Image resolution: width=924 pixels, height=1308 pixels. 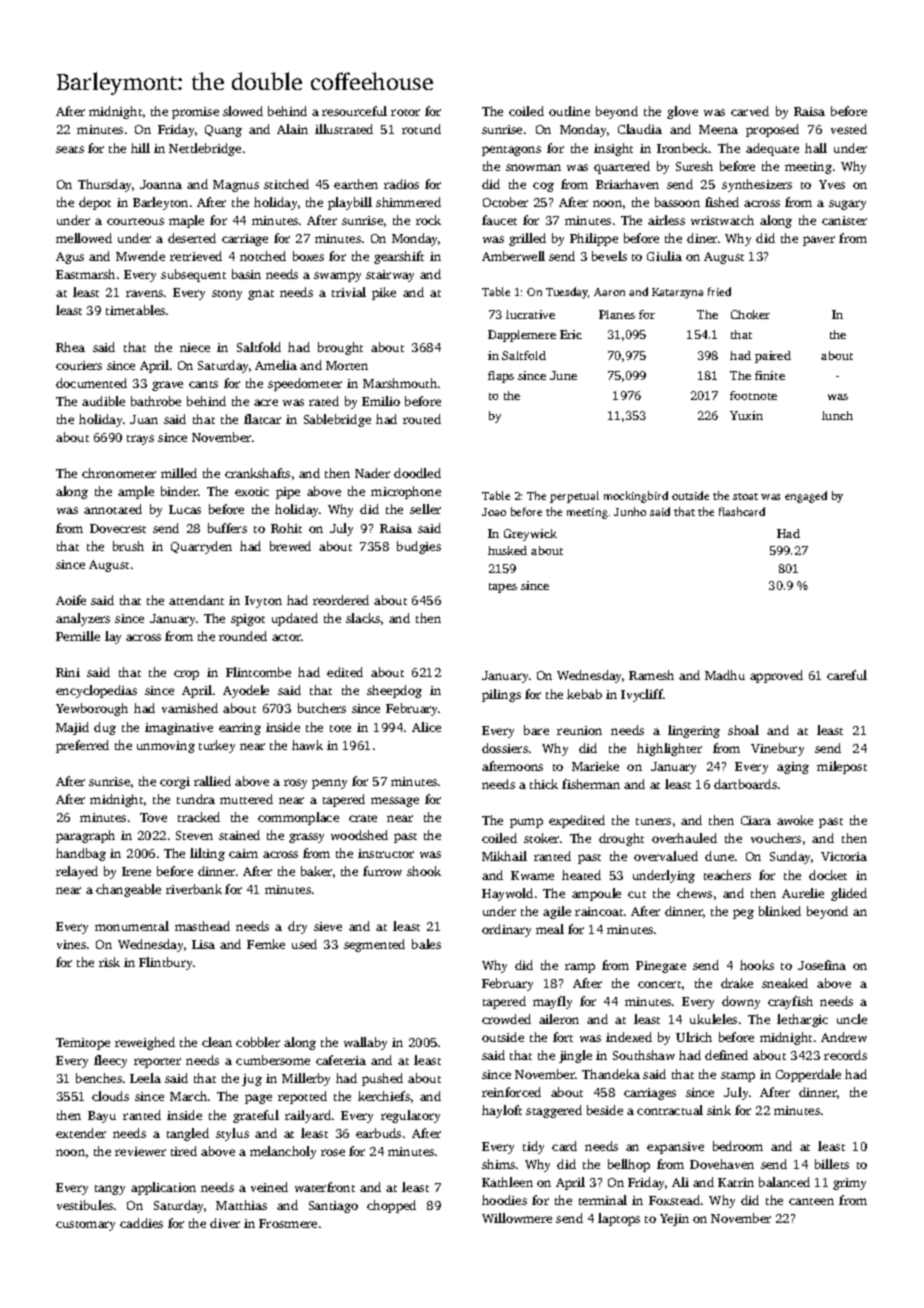 What do you see at coordinates (354, 111) in the screenshot?
I see `resourceful` at bounding box center [354, 111].
